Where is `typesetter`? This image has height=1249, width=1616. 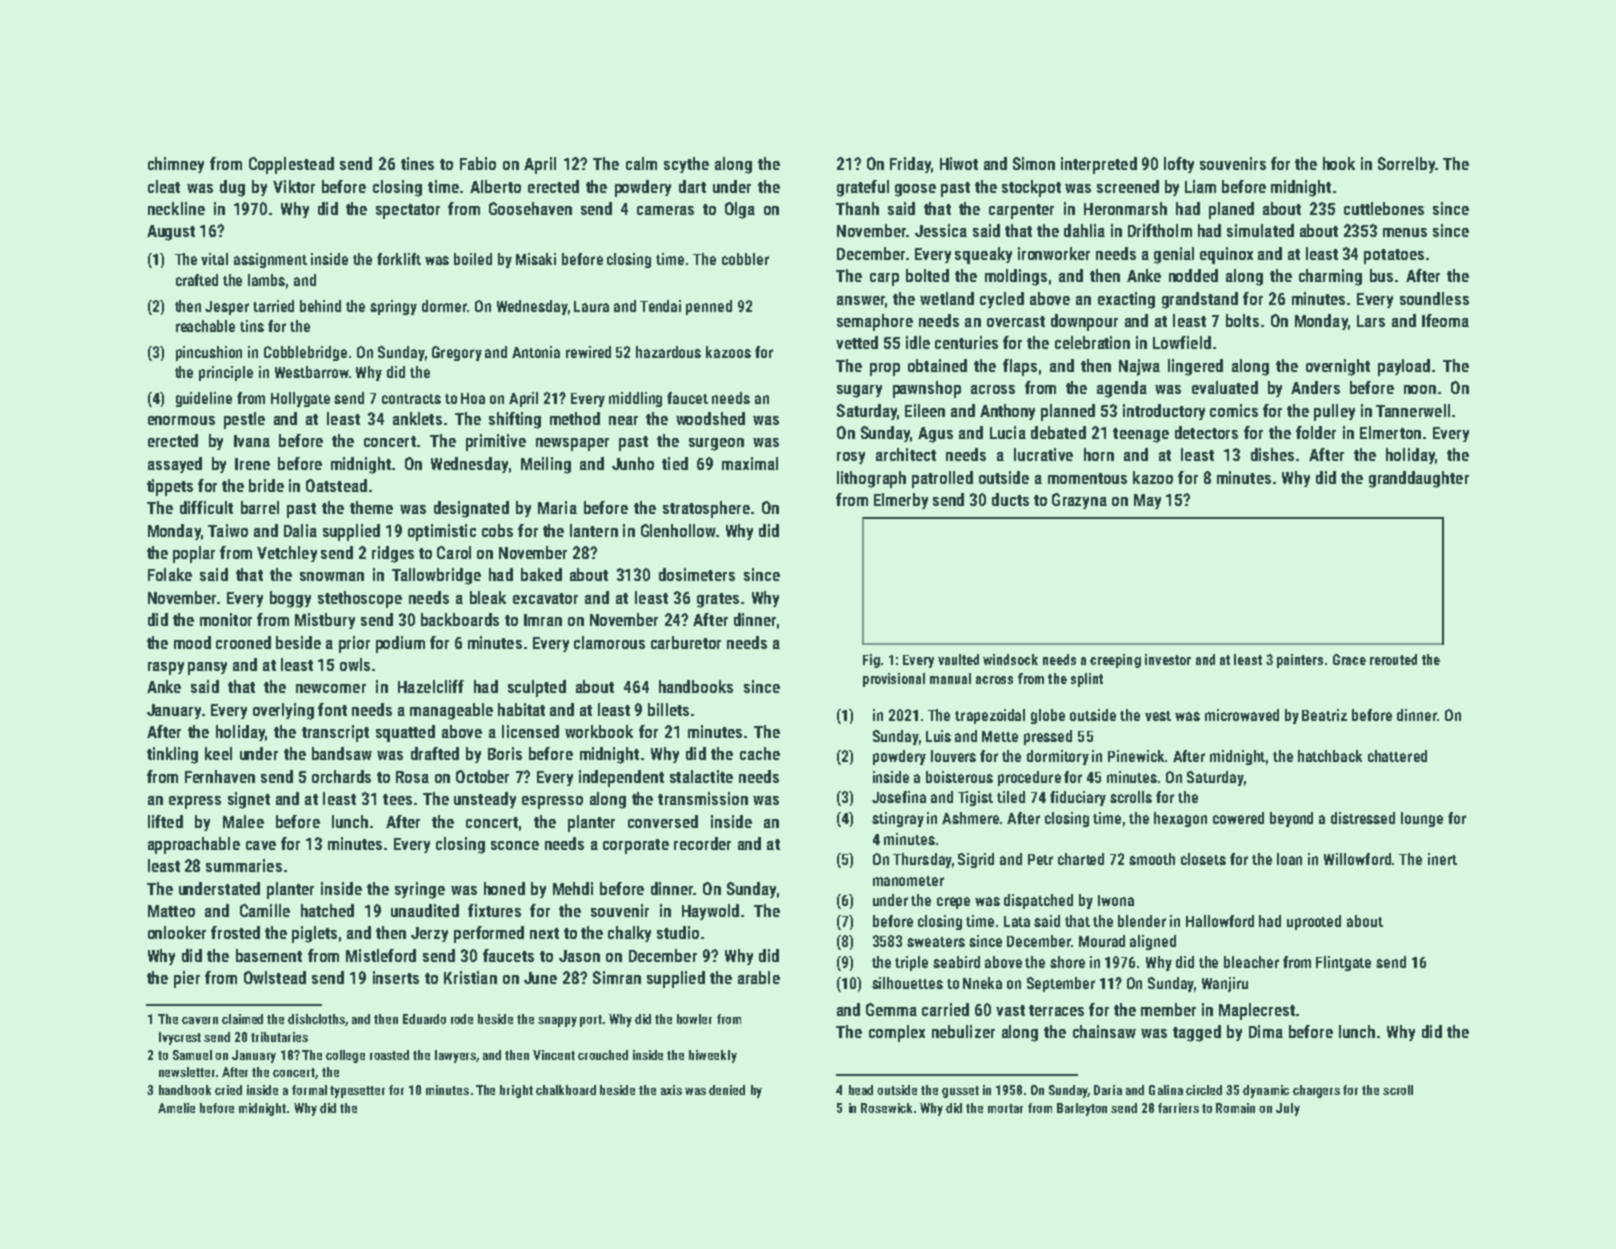 typesetter is located at coordinates (357, 1092).
